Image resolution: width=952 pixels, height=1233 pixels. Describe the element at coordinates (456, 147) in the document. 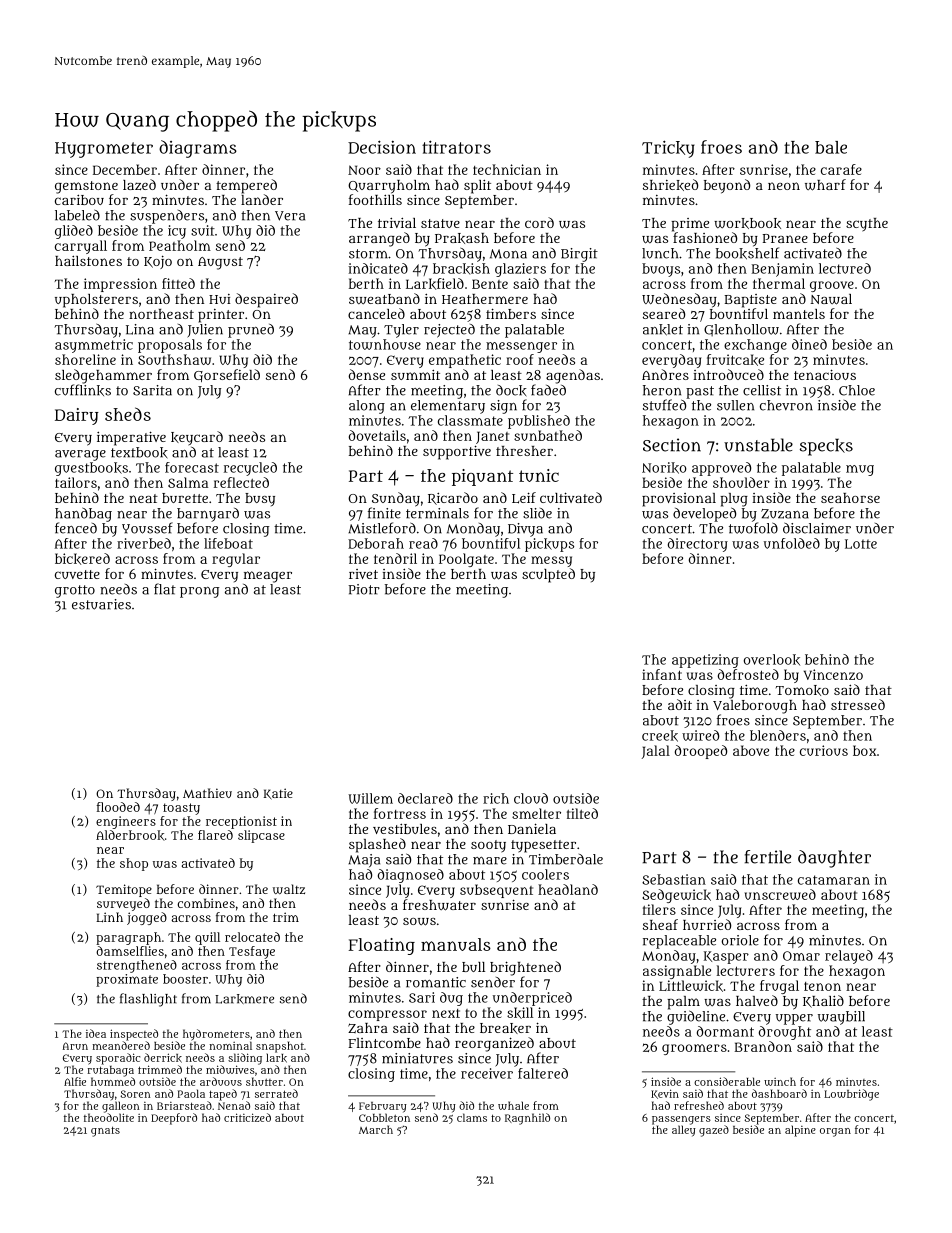

I see `titrators` at that location.
